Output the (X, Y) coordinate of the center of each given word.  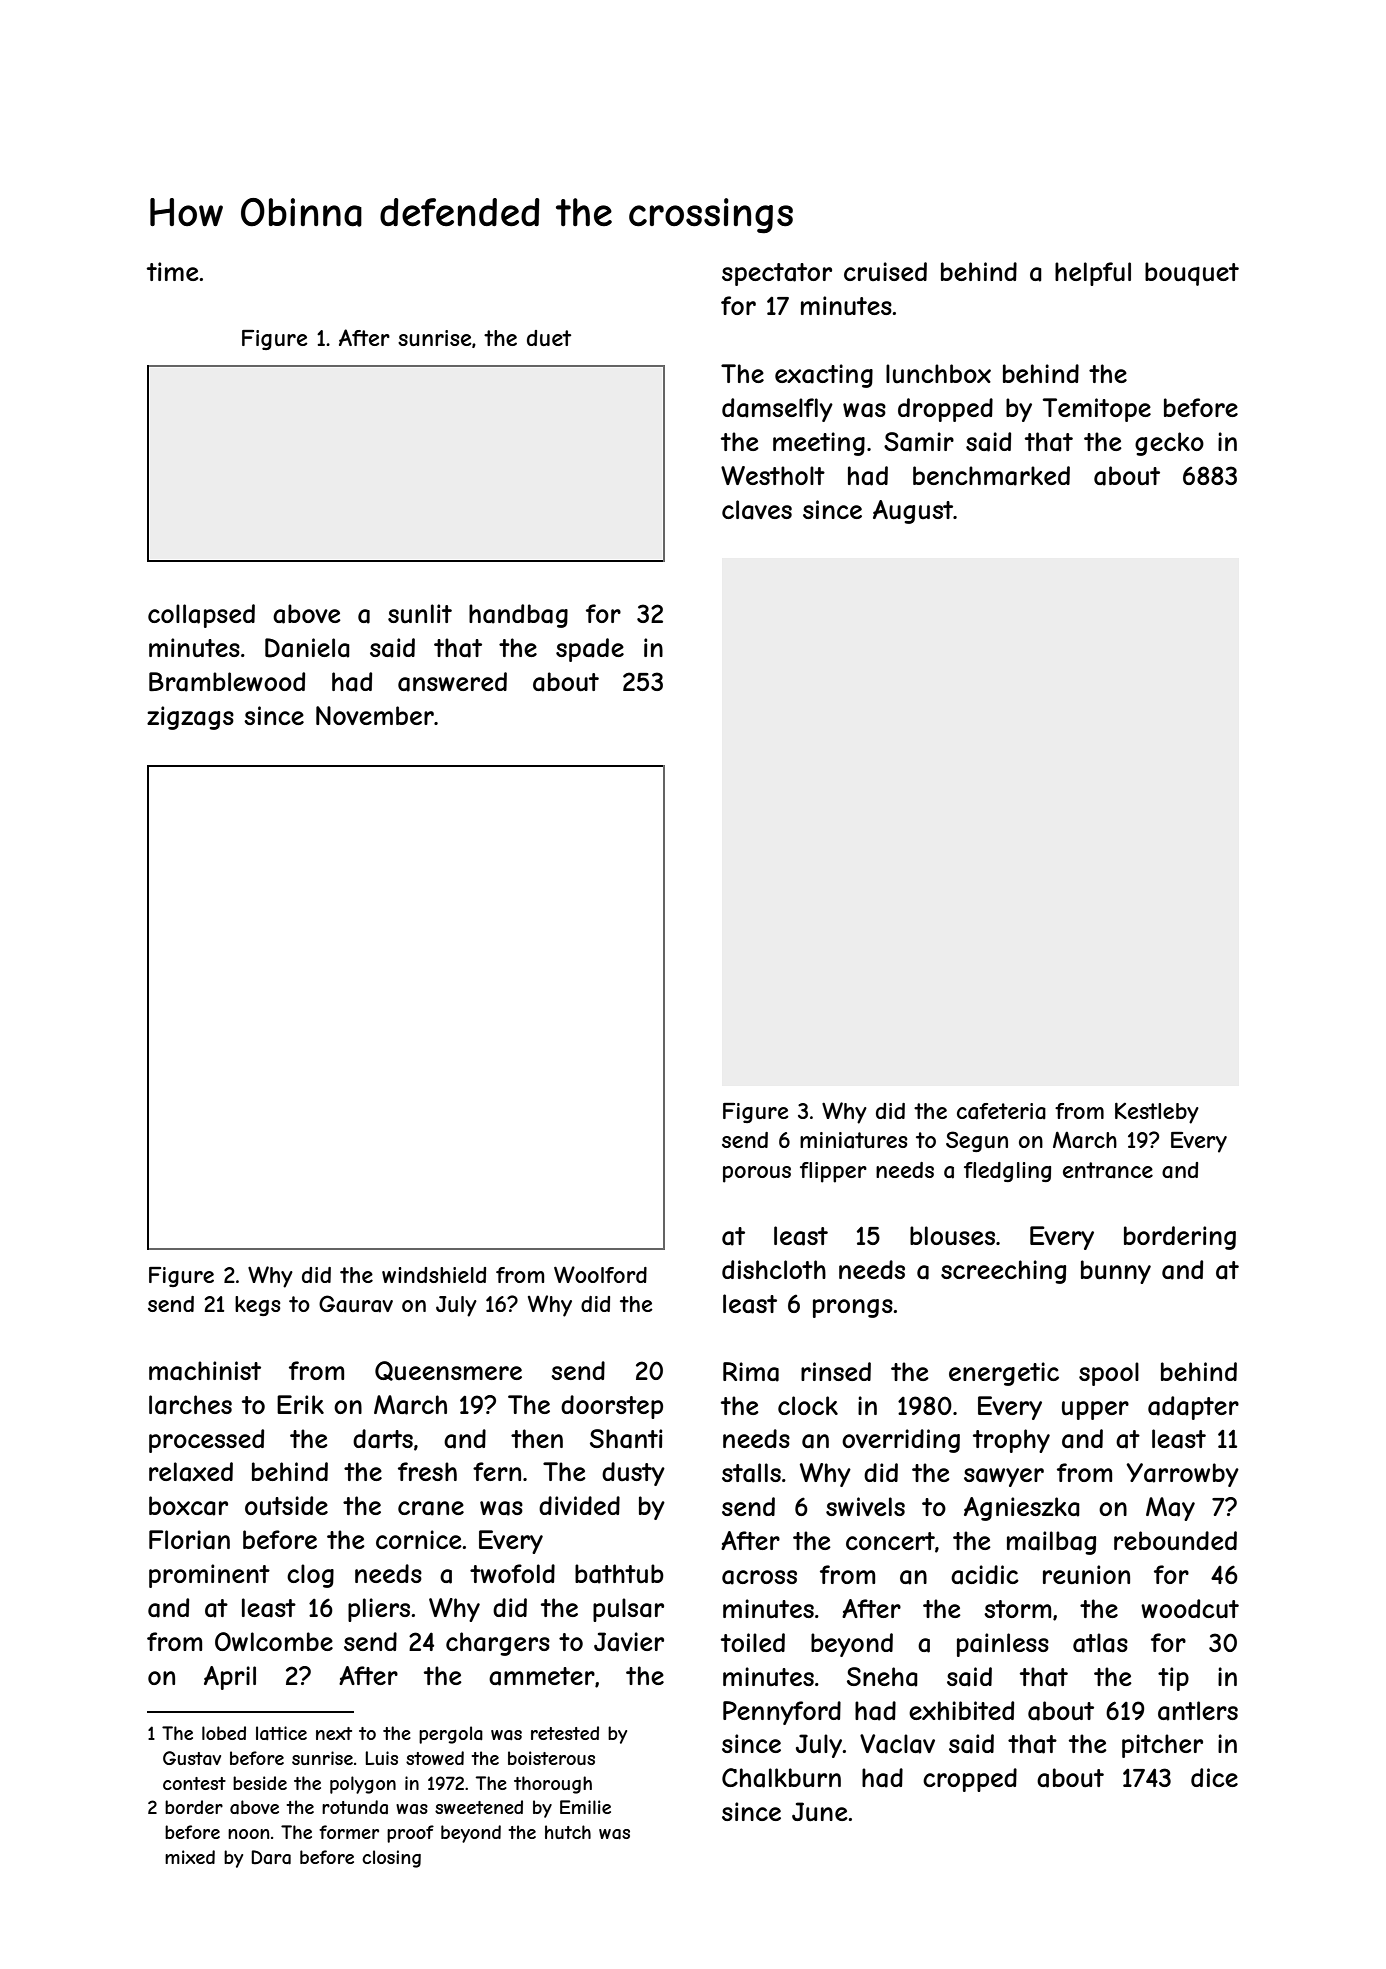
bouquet (1192, 274)
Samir (919, 442)
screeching (1003, 1272)
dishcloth (774, 1269)
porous (757, 1174)
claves (757, 510)
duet (549, 338)
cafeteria (1001, 1111)
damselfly (777, 410)
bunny (1116, 1272)
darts (383, 1439)
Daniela (307, 648)
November (375, 715)
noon (248, 1834)
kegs (258, 1306)
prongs (853, 1308)
